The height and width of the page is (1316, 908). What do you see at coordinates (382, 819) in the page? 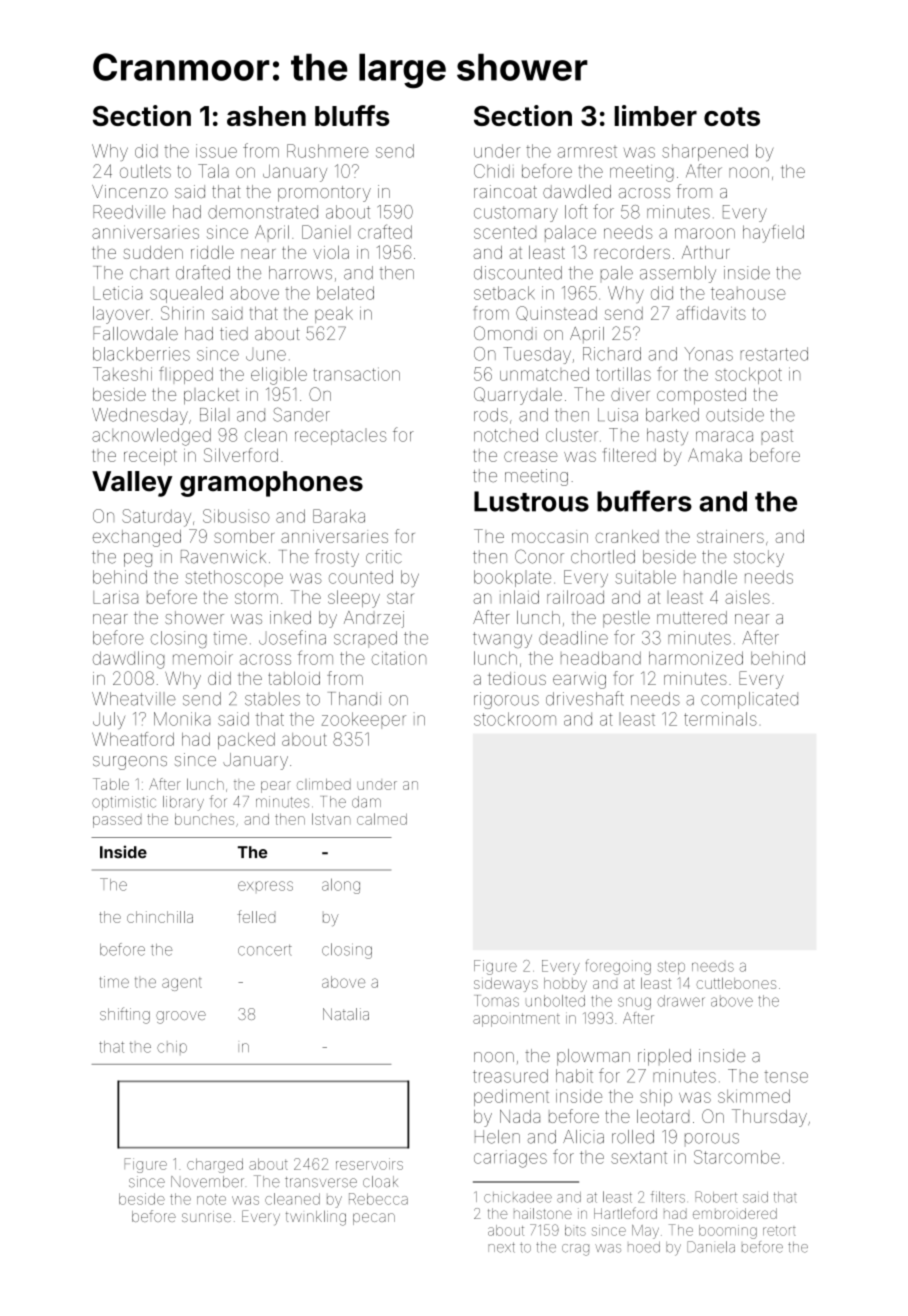
I see `calmed` at bounding box center [382, 819].
